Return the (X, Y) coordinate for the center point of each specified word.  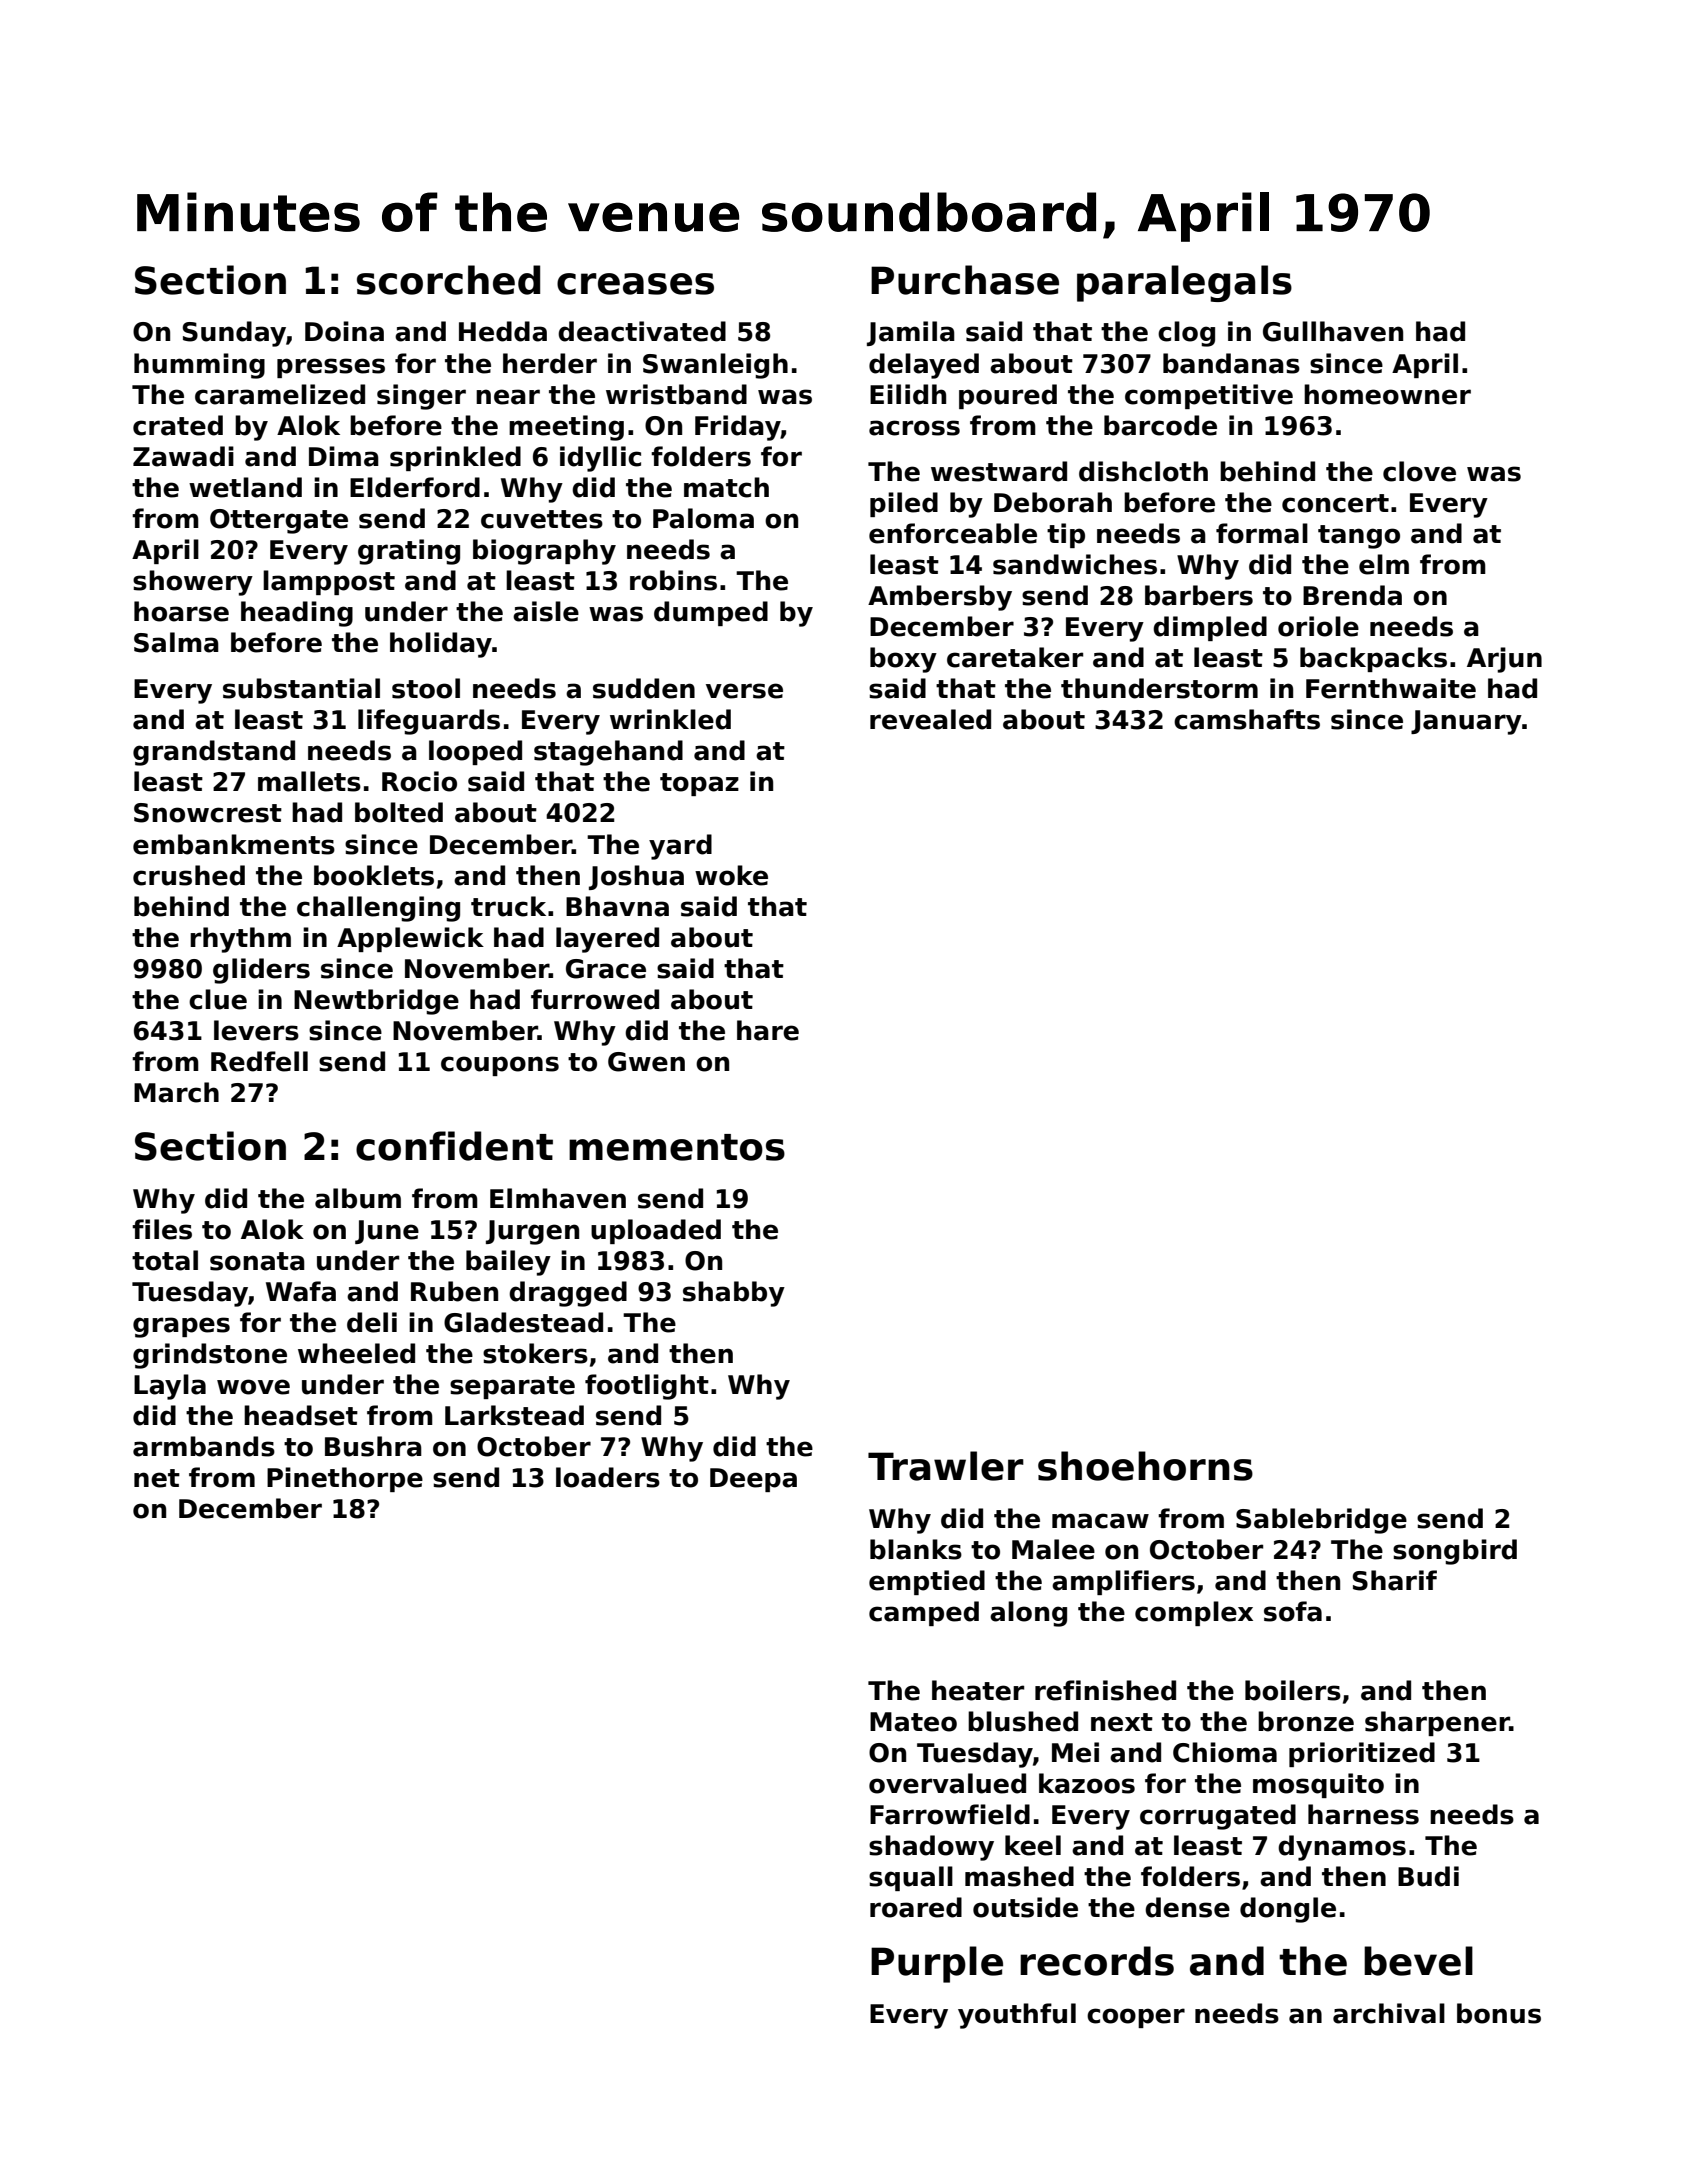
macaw (1100, 1521)
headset (301, 1415)
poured (1008, 396)
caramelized (280, 394)
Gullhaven (1333, 331)
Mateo (913, 1722)
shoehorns (1145, 1466)
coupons (500, 1066)
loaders (608, 1477)
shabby (734, 1294)
